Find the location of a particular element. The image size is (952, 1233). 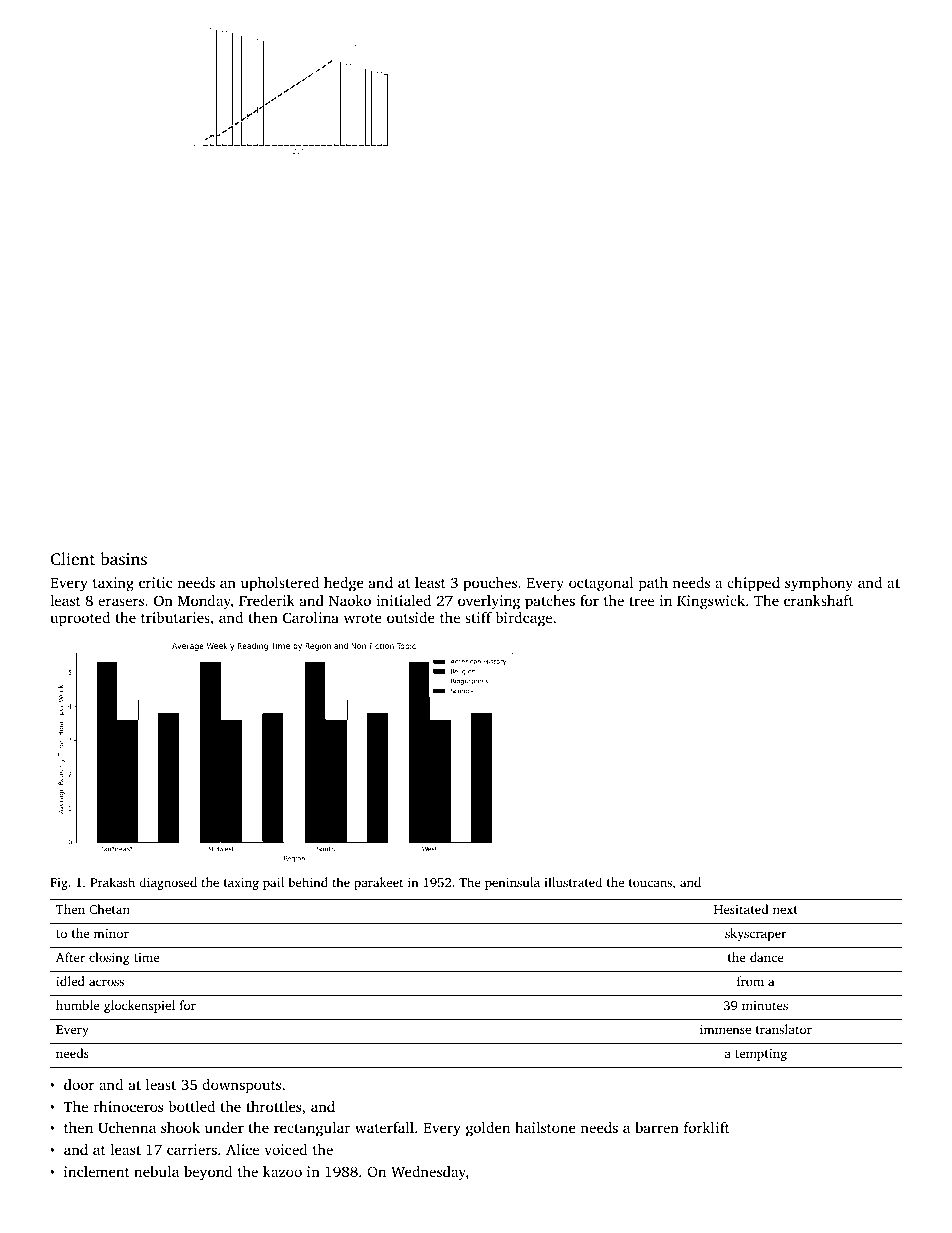

symphony is located at coordinates (819, 584).
